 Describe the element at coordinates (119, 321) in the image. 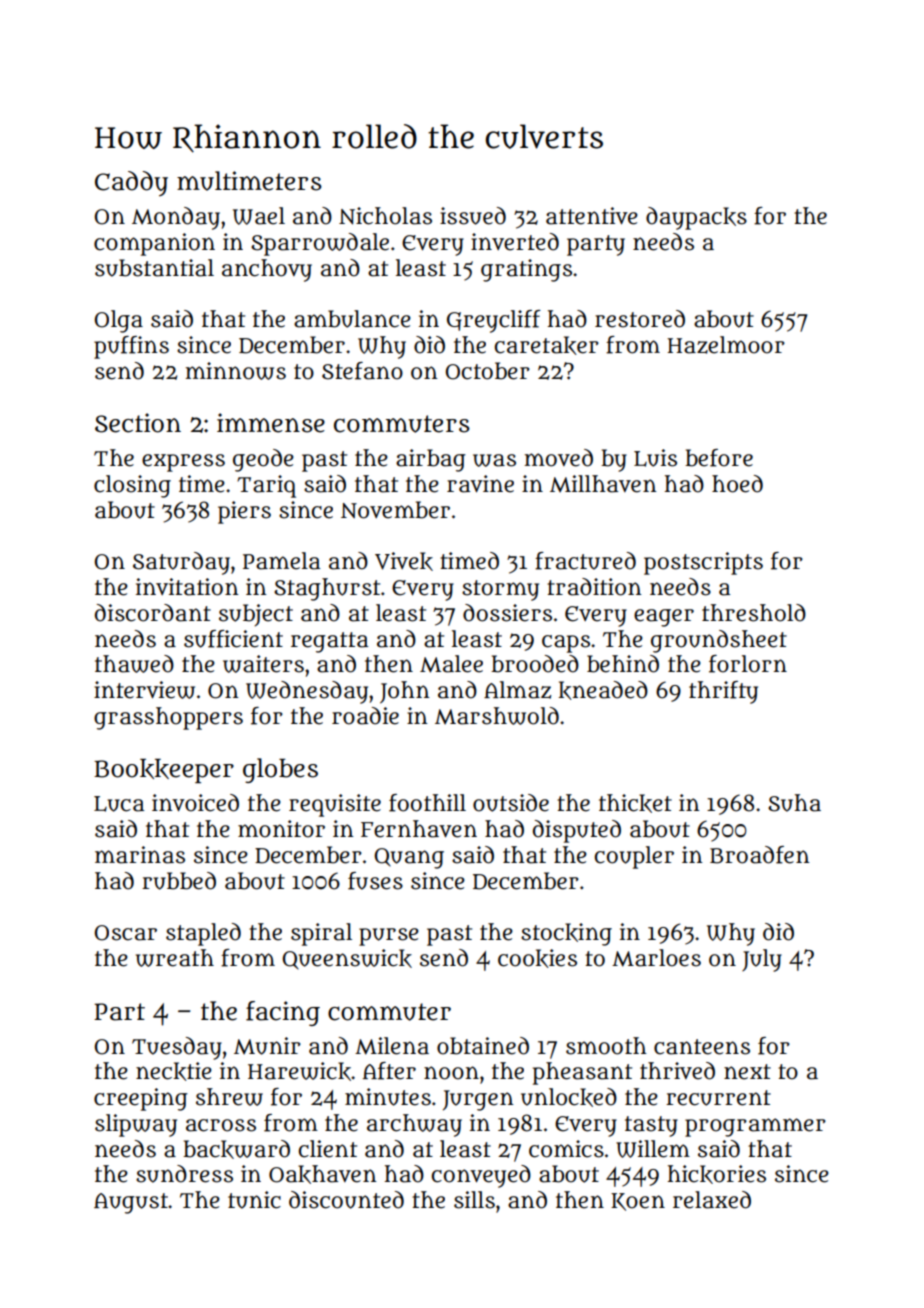

I see `Olga` at that location.
